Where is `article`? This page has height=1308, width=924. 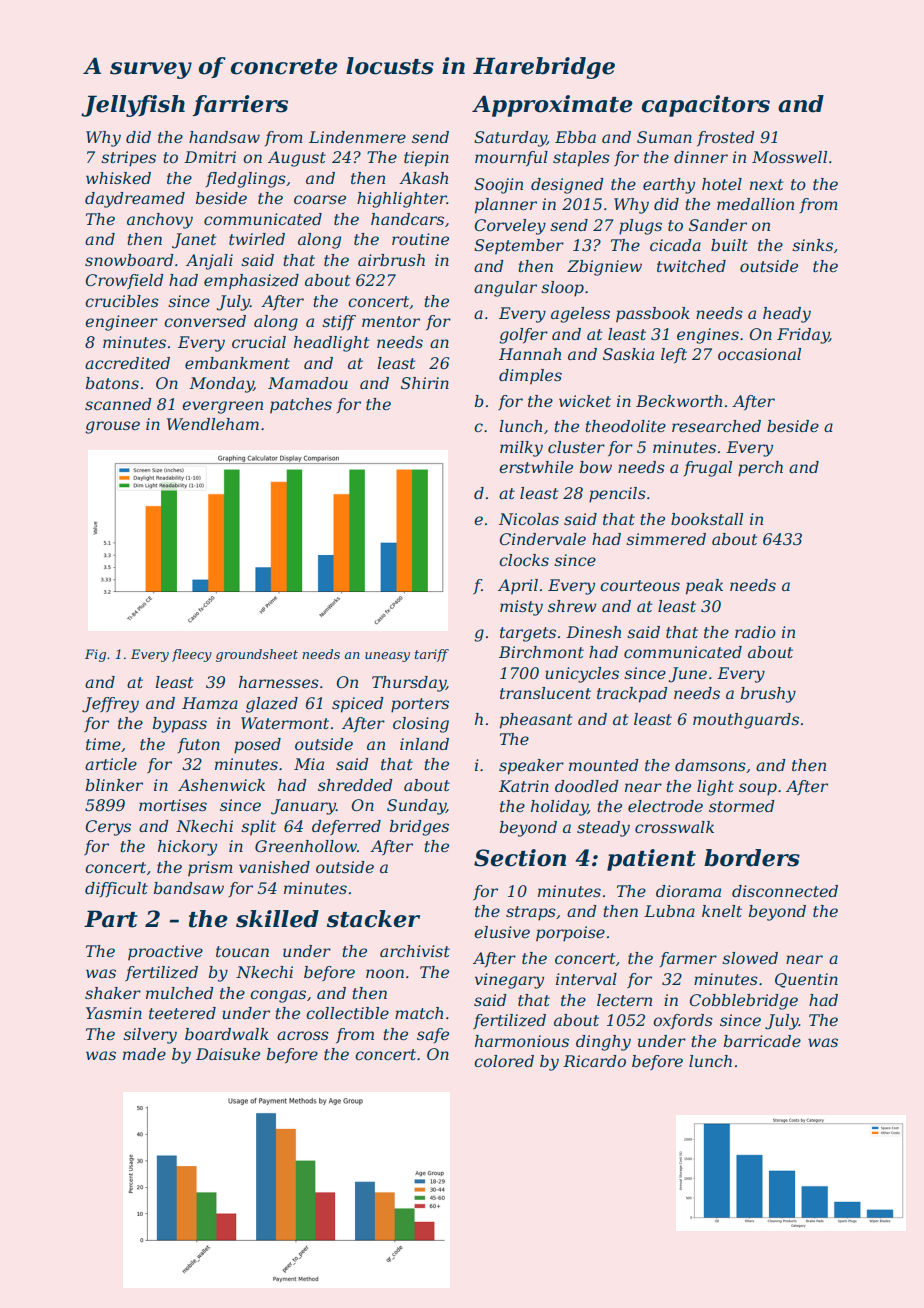
article is located at coordinates (111, 764).
